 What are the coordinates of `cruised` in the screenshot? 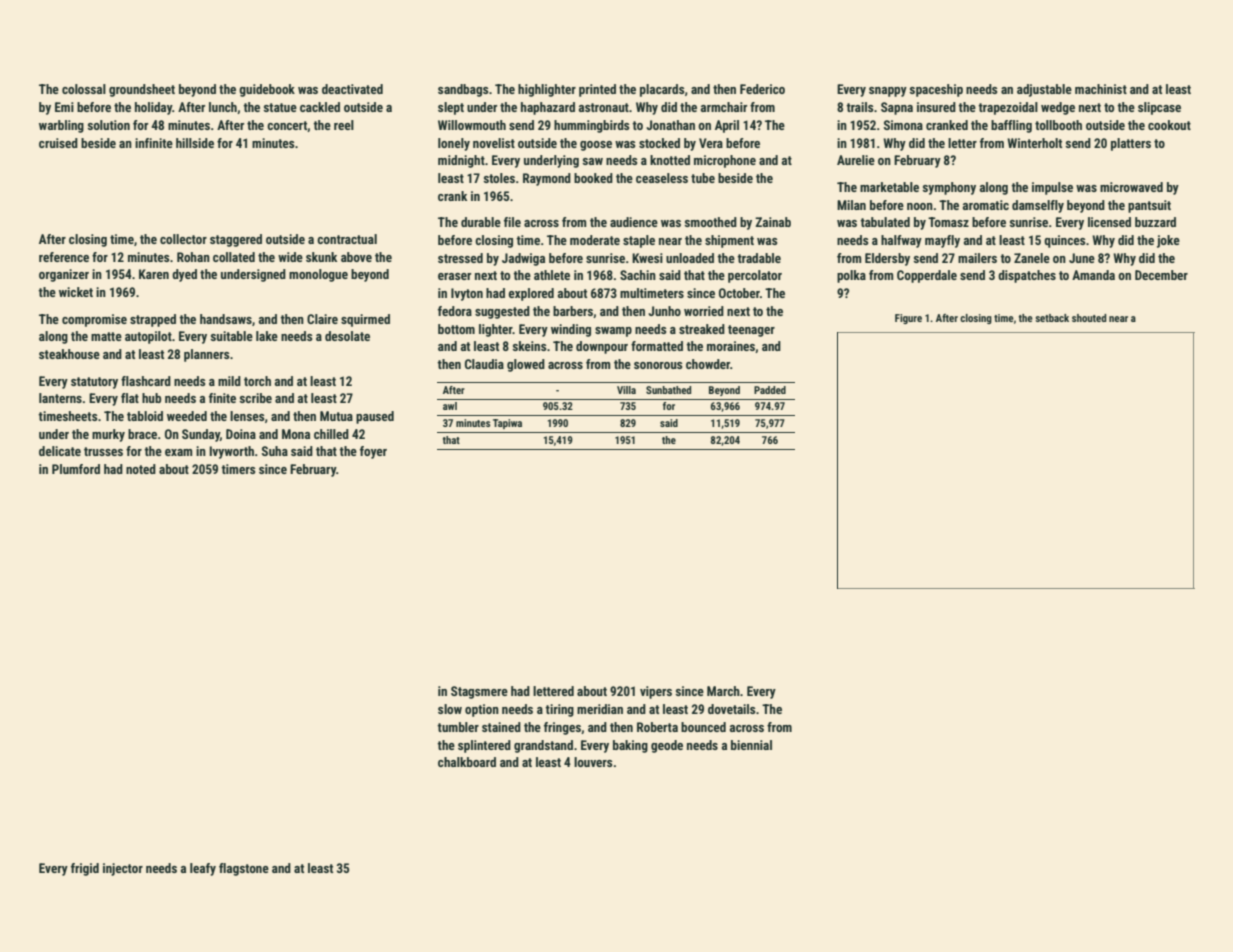 It's located at (58, 143).
